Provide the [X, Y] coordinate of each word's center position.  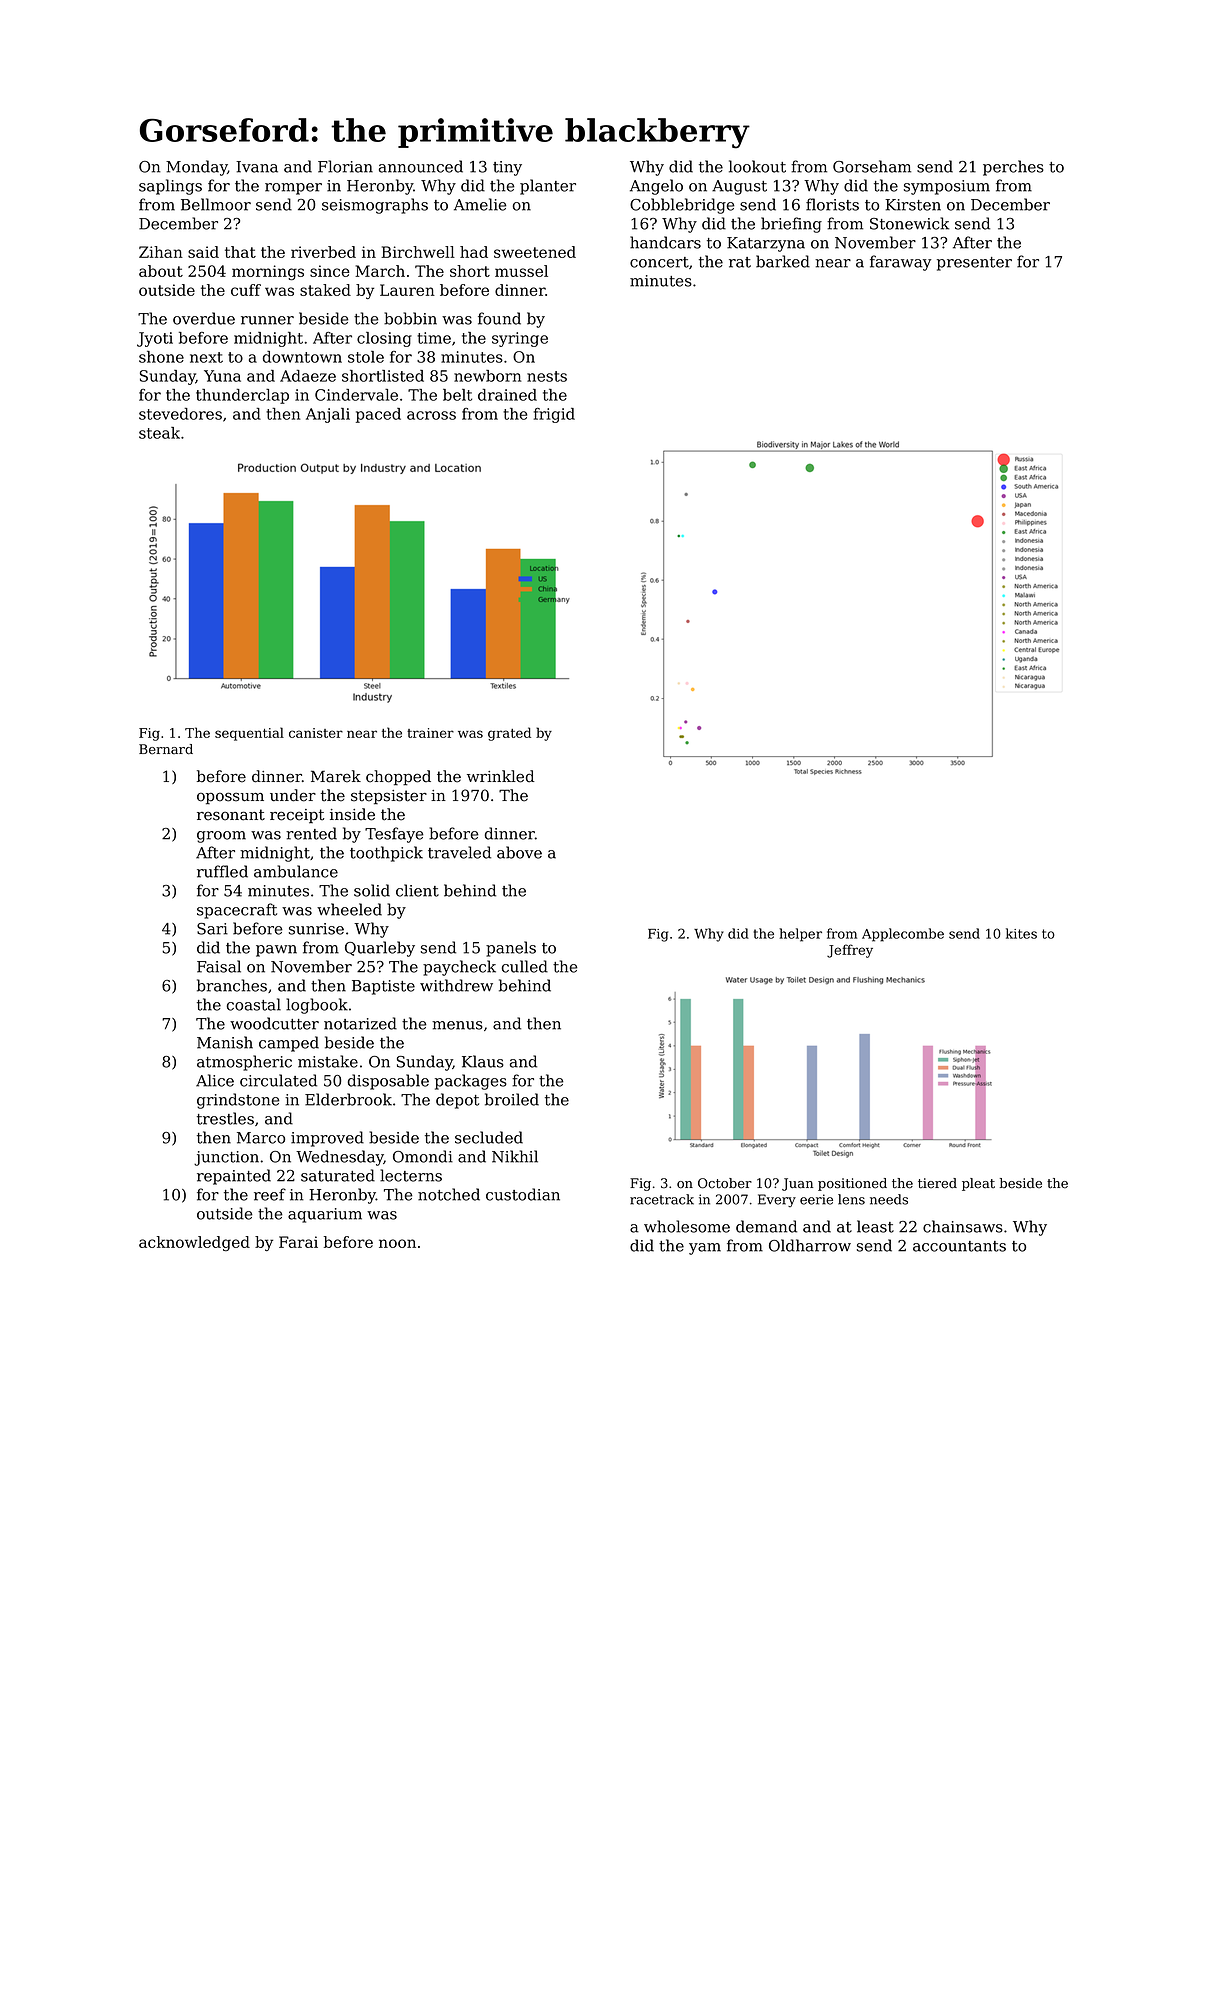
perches [1013, 168]
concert [659, 262]
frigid [554, 415]
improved [327, 1139]
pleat [978, 1184]
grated [509, 734]
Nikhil [515, 1156]
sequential [249, 734]
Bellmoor [216, 204]
